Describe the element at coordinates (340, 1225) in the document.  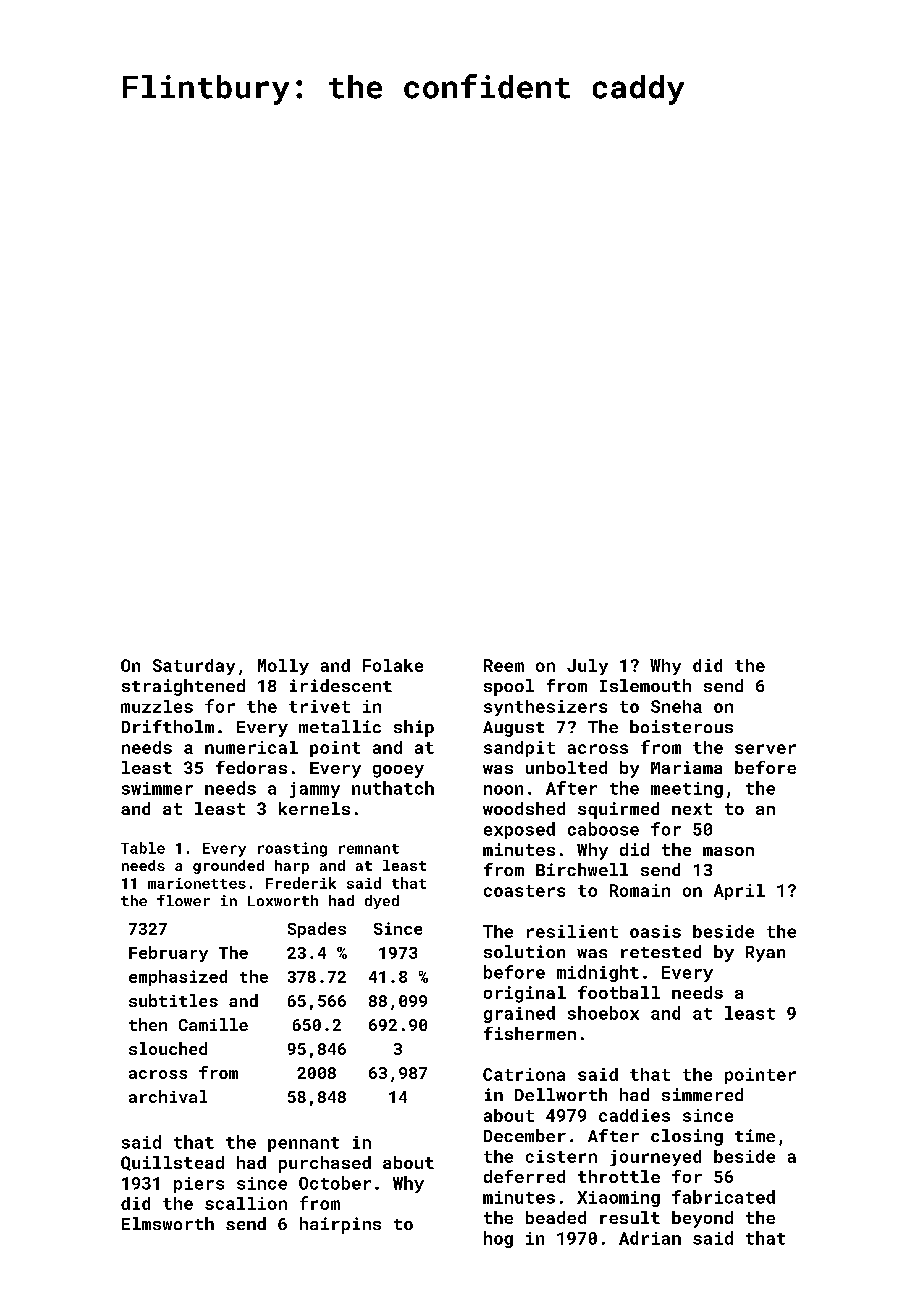
I see `hairpins` at that location.
